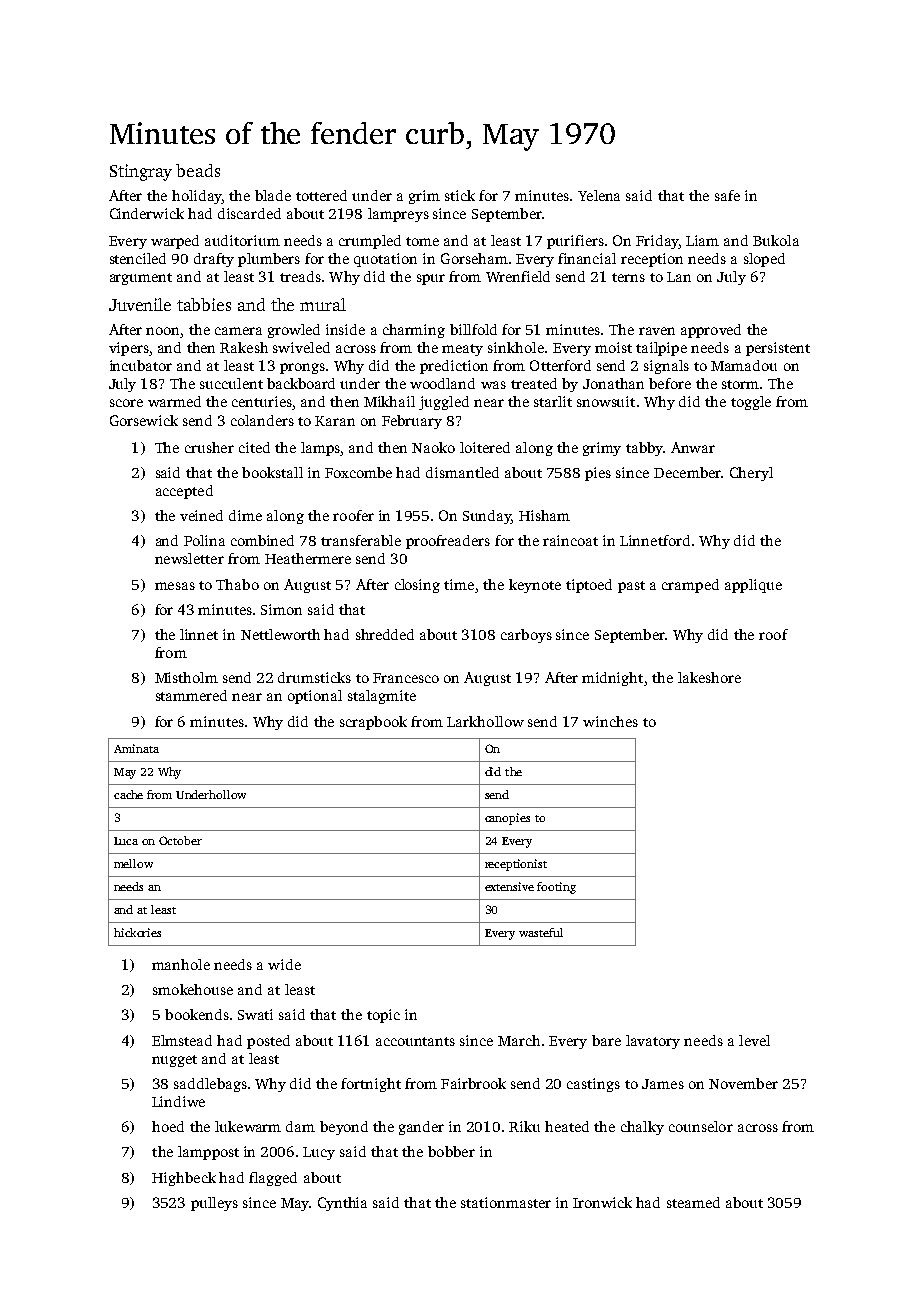  What do you see at coordinates (214, 1204) in the document?
I see `pulleys` at bounding box center [214, 1204].
